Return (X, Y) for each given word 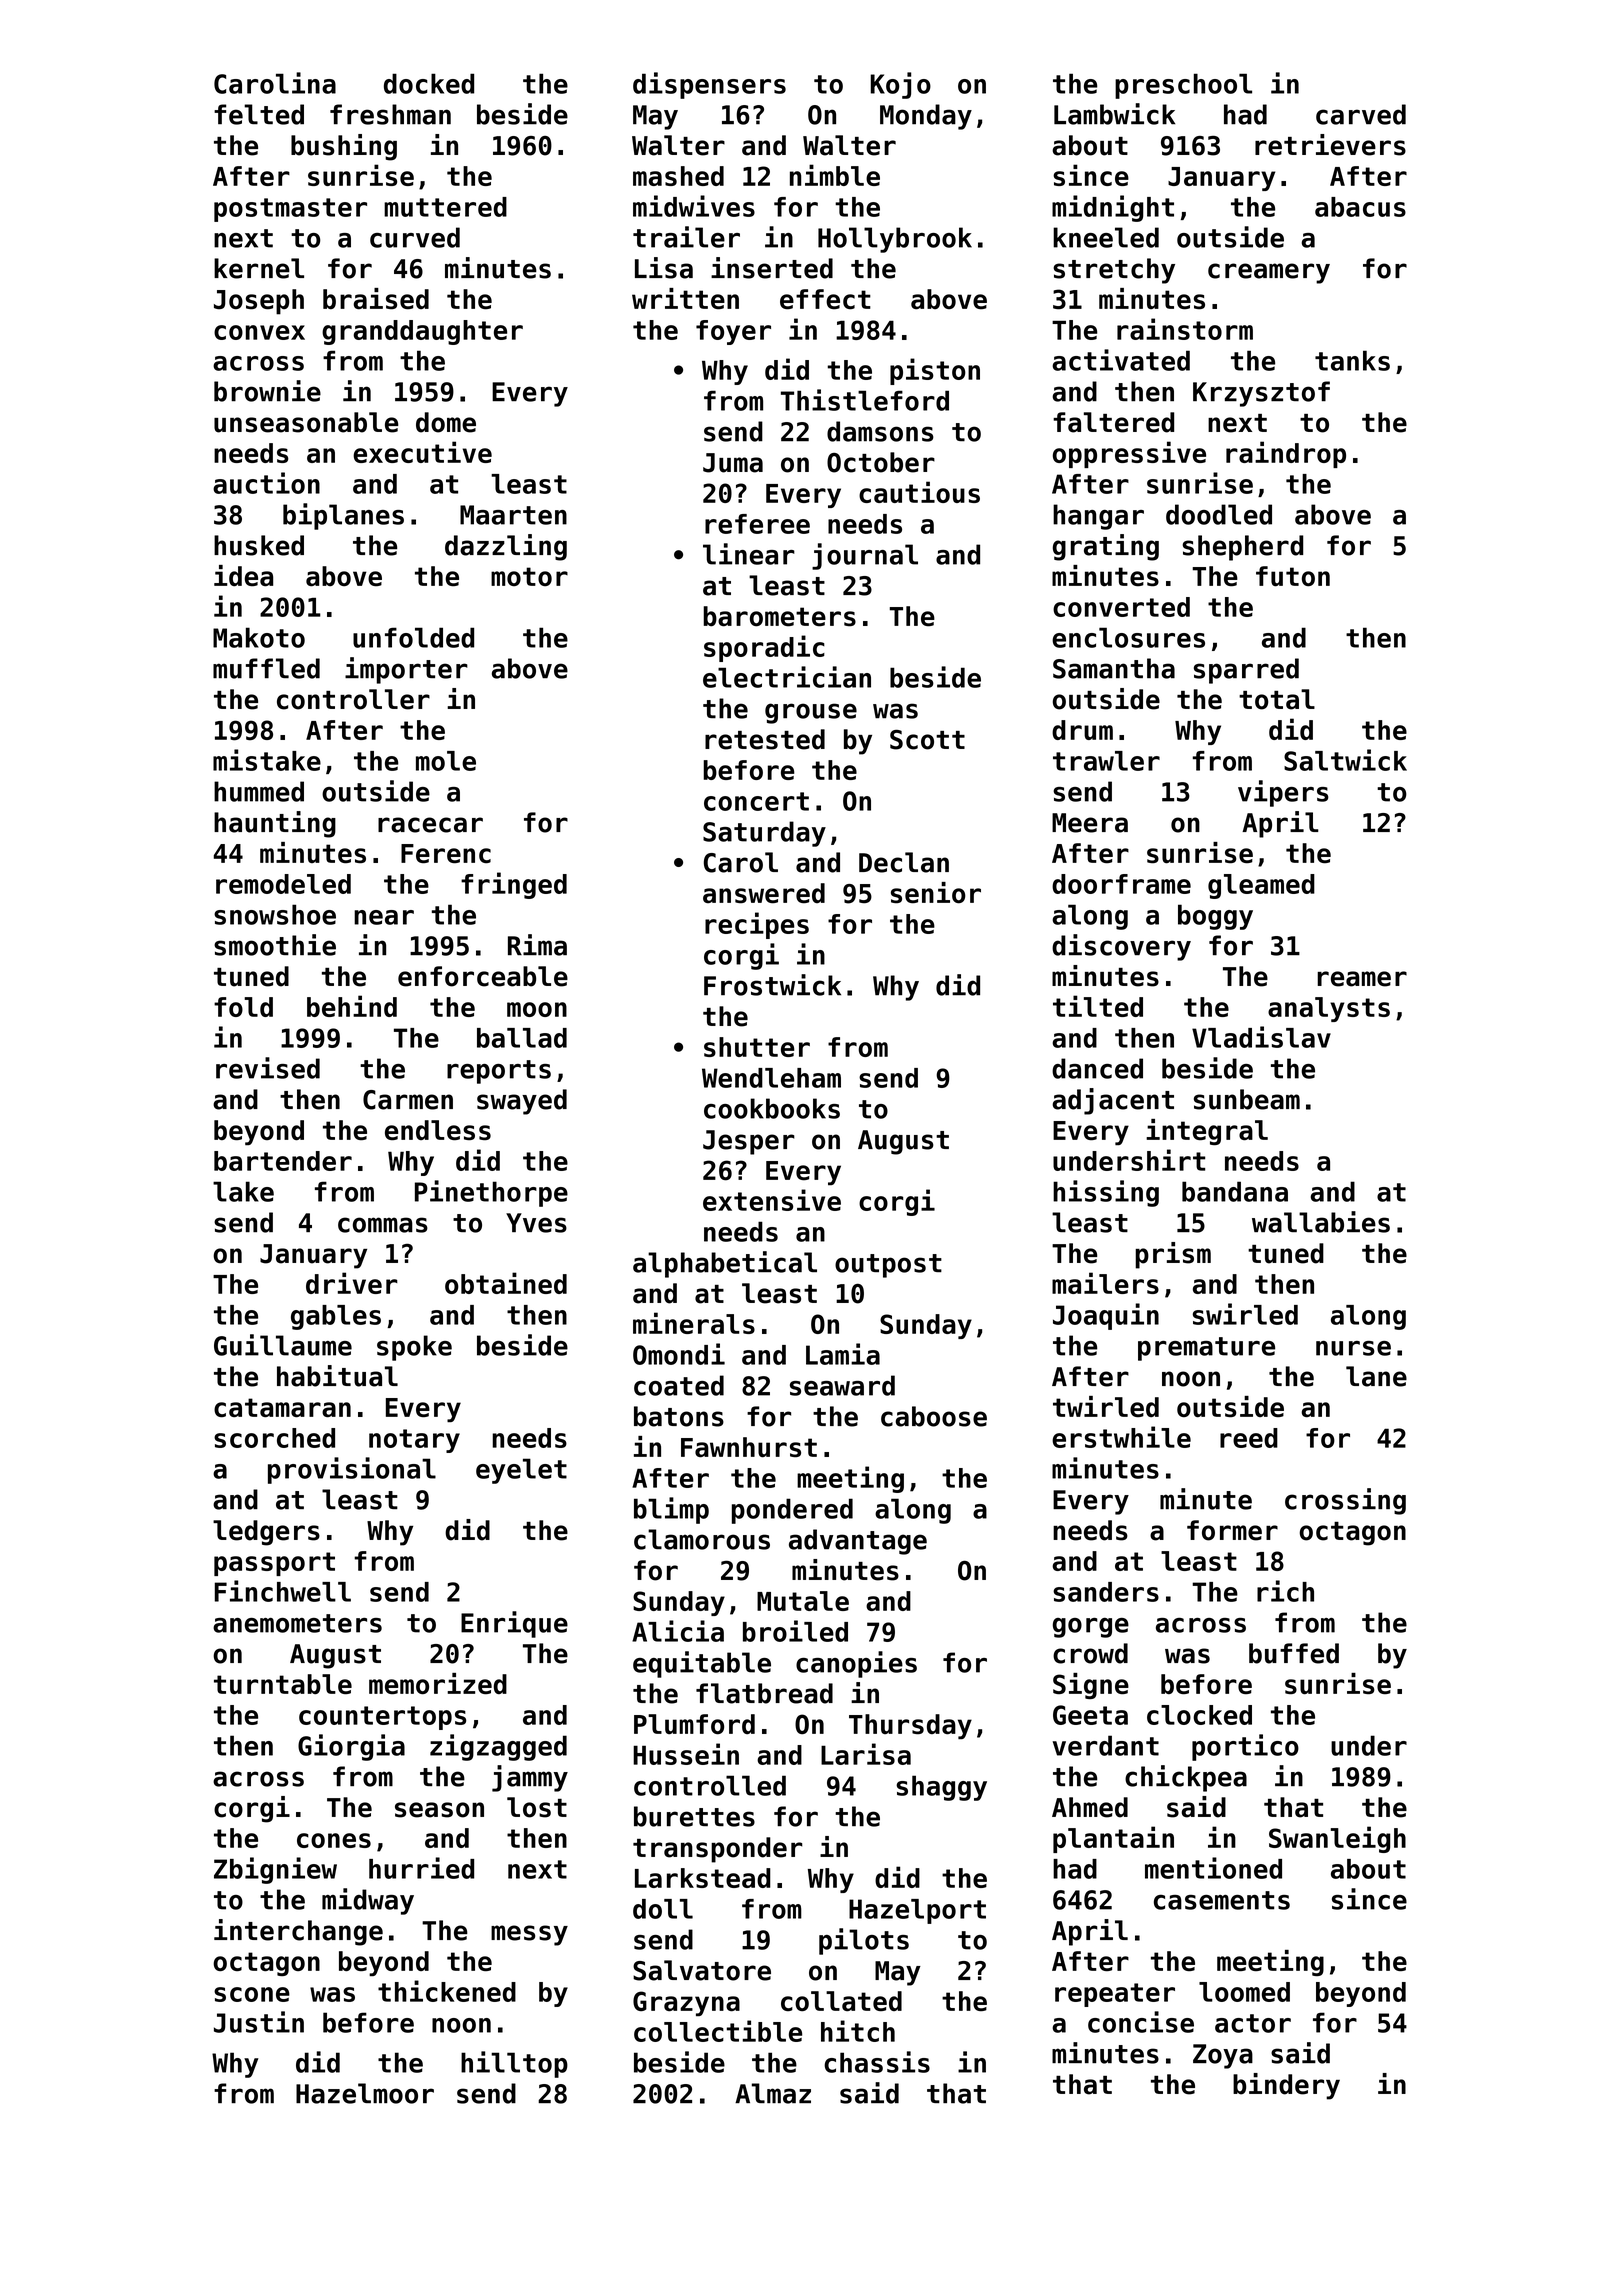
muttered (445, 207)
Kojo (900, 85)
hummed (259, 791)
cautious (919, 492)
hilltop (514, 2064)
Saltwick (1345, 760)
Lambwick (1114, 114)
